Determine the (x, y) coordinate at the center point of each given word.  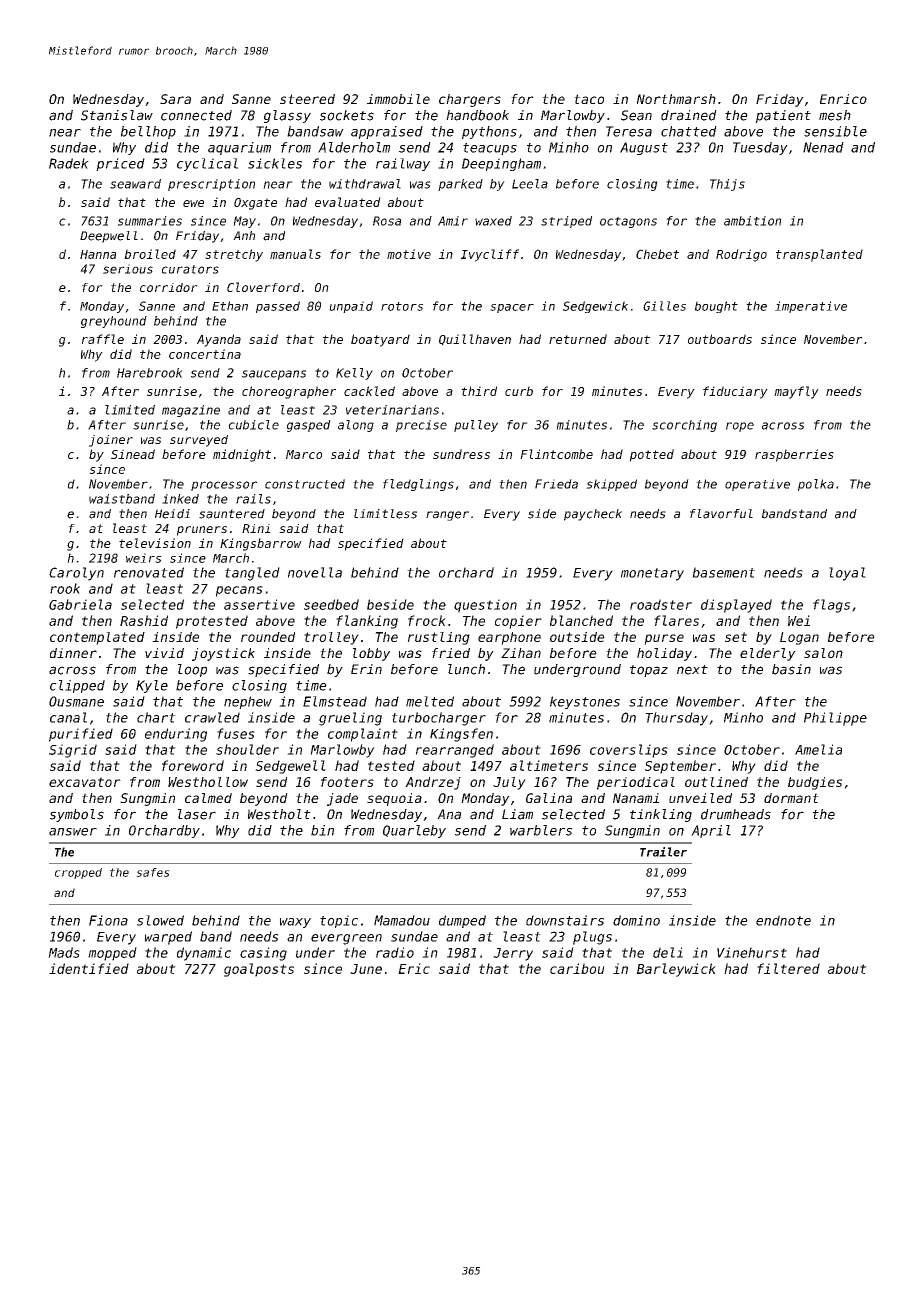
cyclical (207, 164)
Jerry (513, 954)
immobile (398, 99)
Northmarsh (676, 99)
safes (153, 872)
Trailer (663, 852)
